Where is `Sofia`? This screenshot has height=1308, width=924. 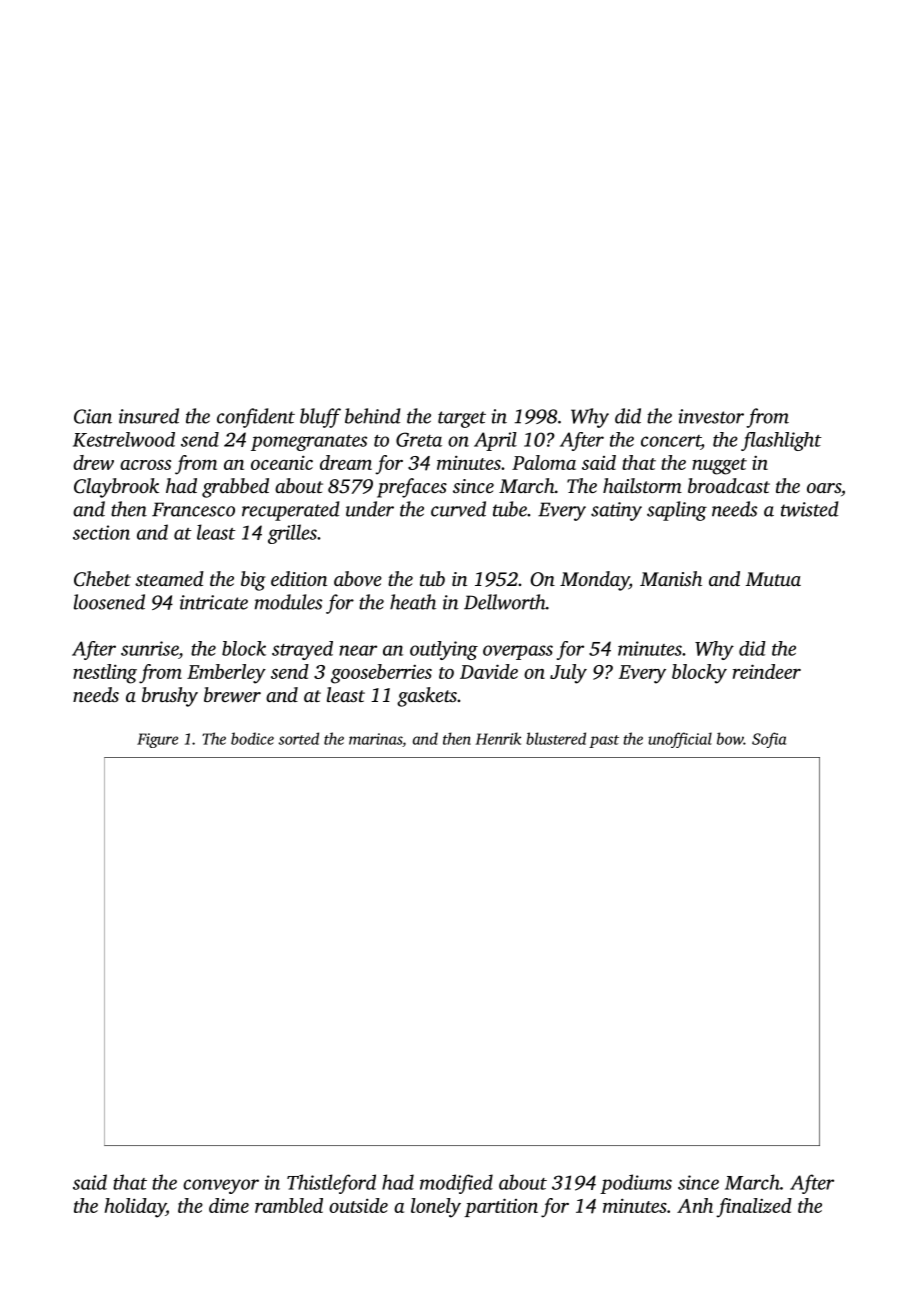
Sofia is located at coordinates (769, 740).
